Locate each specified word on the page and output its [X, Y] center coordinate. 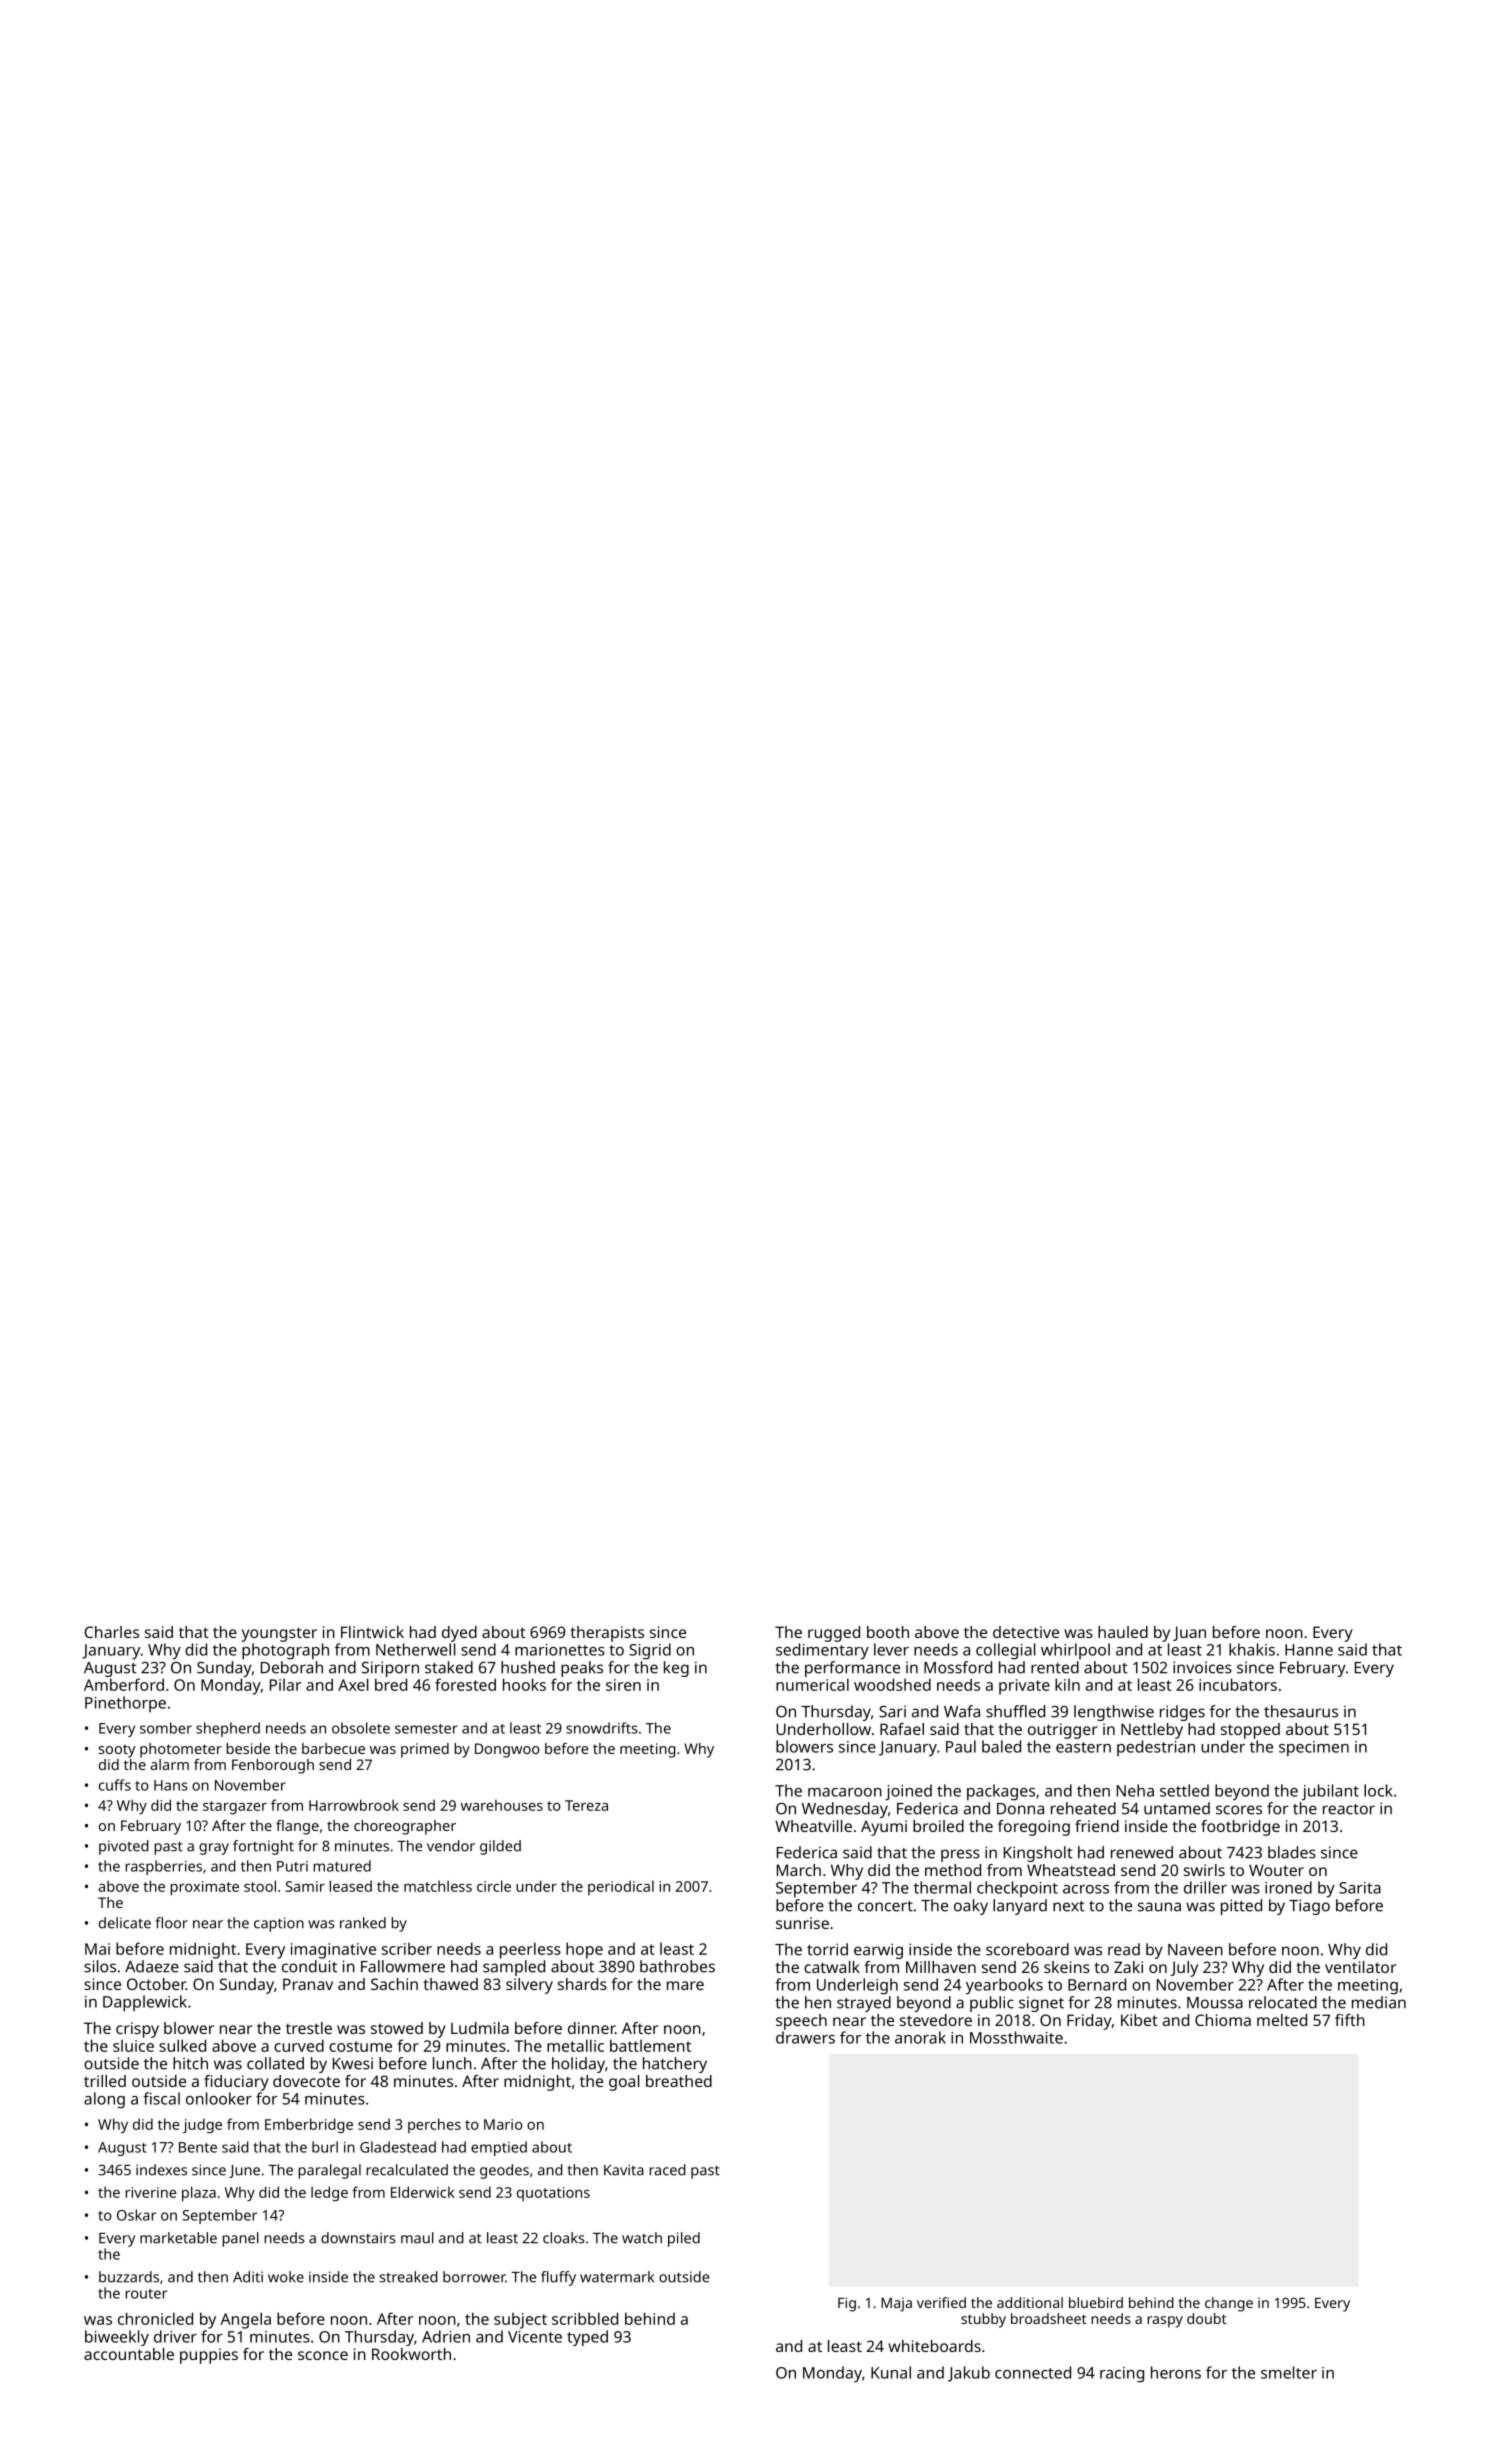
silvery [529, 1986]
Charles [111, 1632]
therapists [607, 1634]
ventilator [1360, 1967]
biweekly [117, 2338]
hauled [1123, 1632]
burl [325, 2147]
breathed [679, 2081]
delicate [125, 1923]
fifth [1350, 2020]
